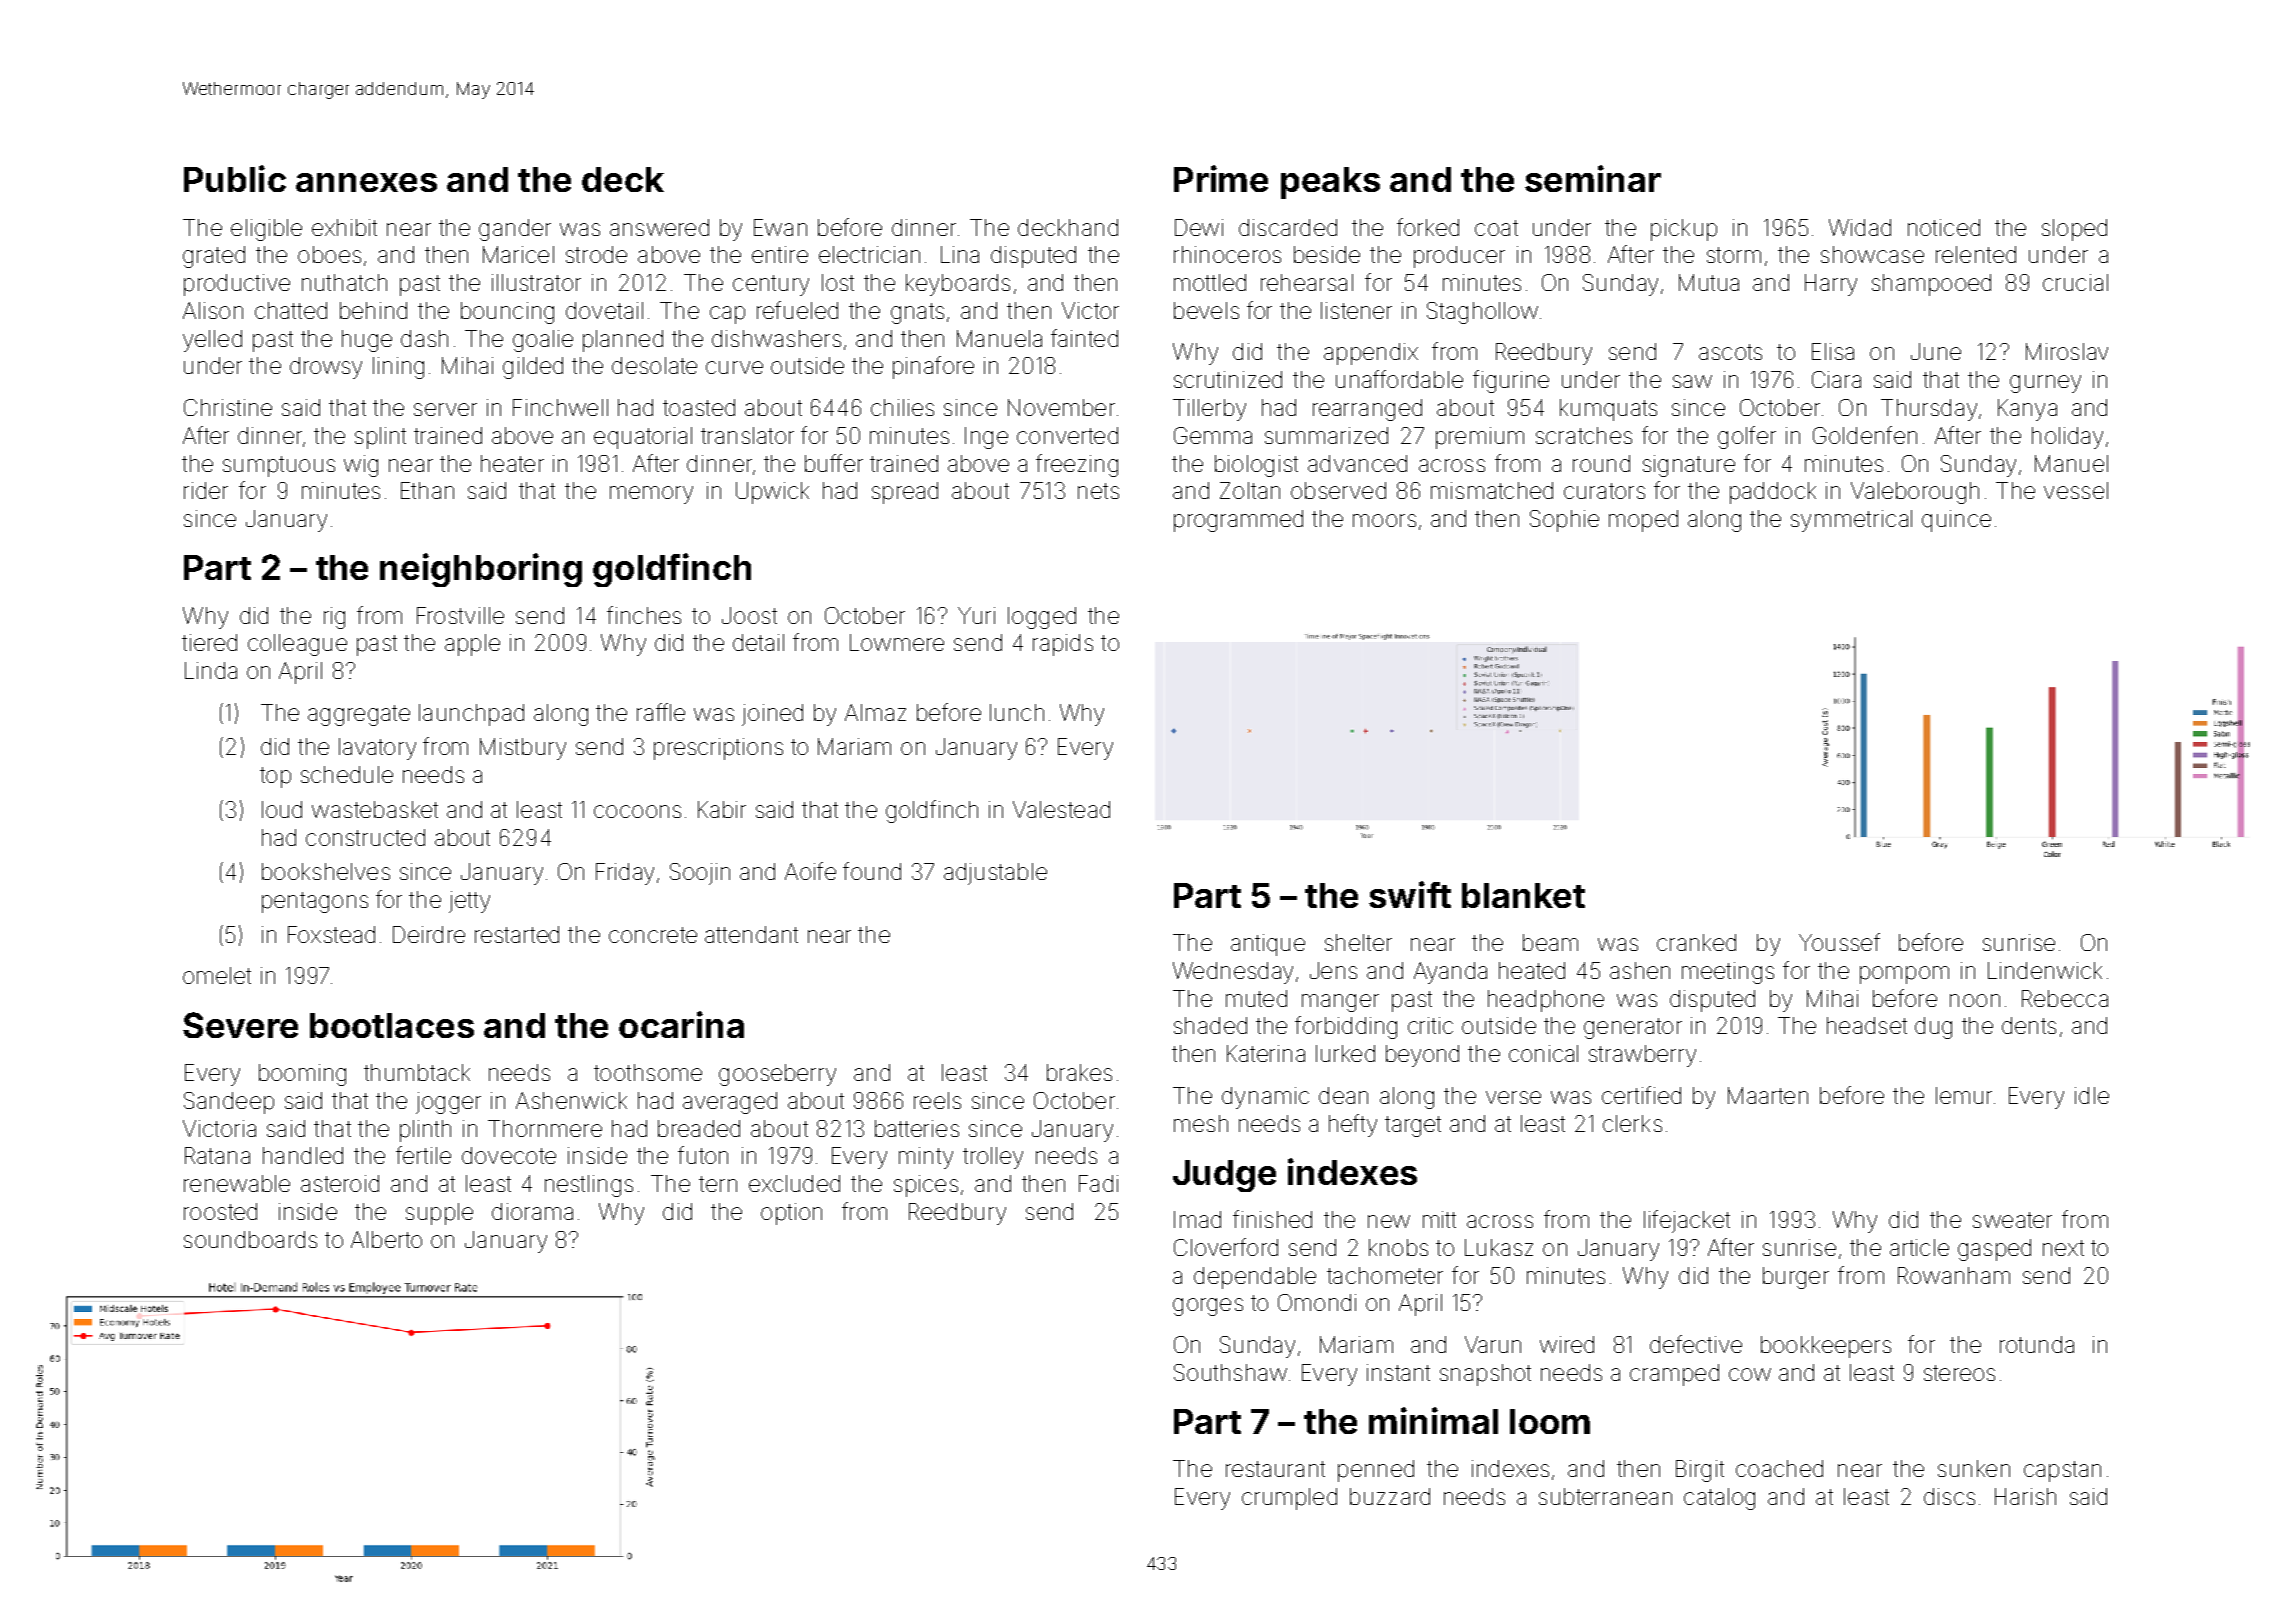 This page has width=2292, height=1620. I want to click on spread, so click(905, 493).
